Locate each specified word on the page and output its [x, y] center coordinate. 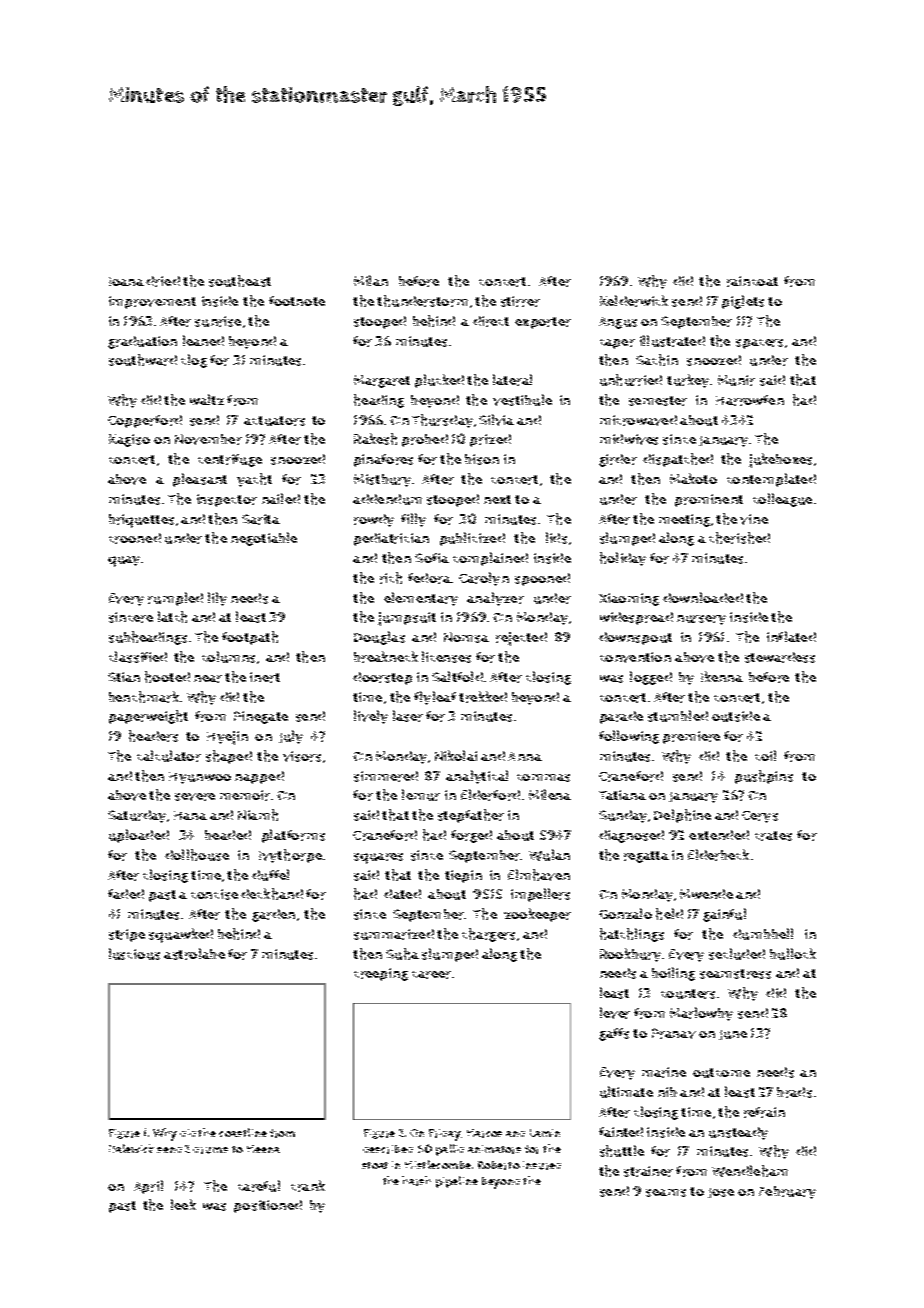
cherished [739, 538]
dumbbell [763, 934]
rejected [521, 639]
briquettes [141, 521]
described [388, 1149]
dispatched [678, 460]
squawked [181, 935]
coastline [243, 1132]
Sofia [432, 558]
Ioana [126, 281]
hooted [167, 677]
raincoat [752, 281]
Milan [371, 280]
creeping [381, 974]
